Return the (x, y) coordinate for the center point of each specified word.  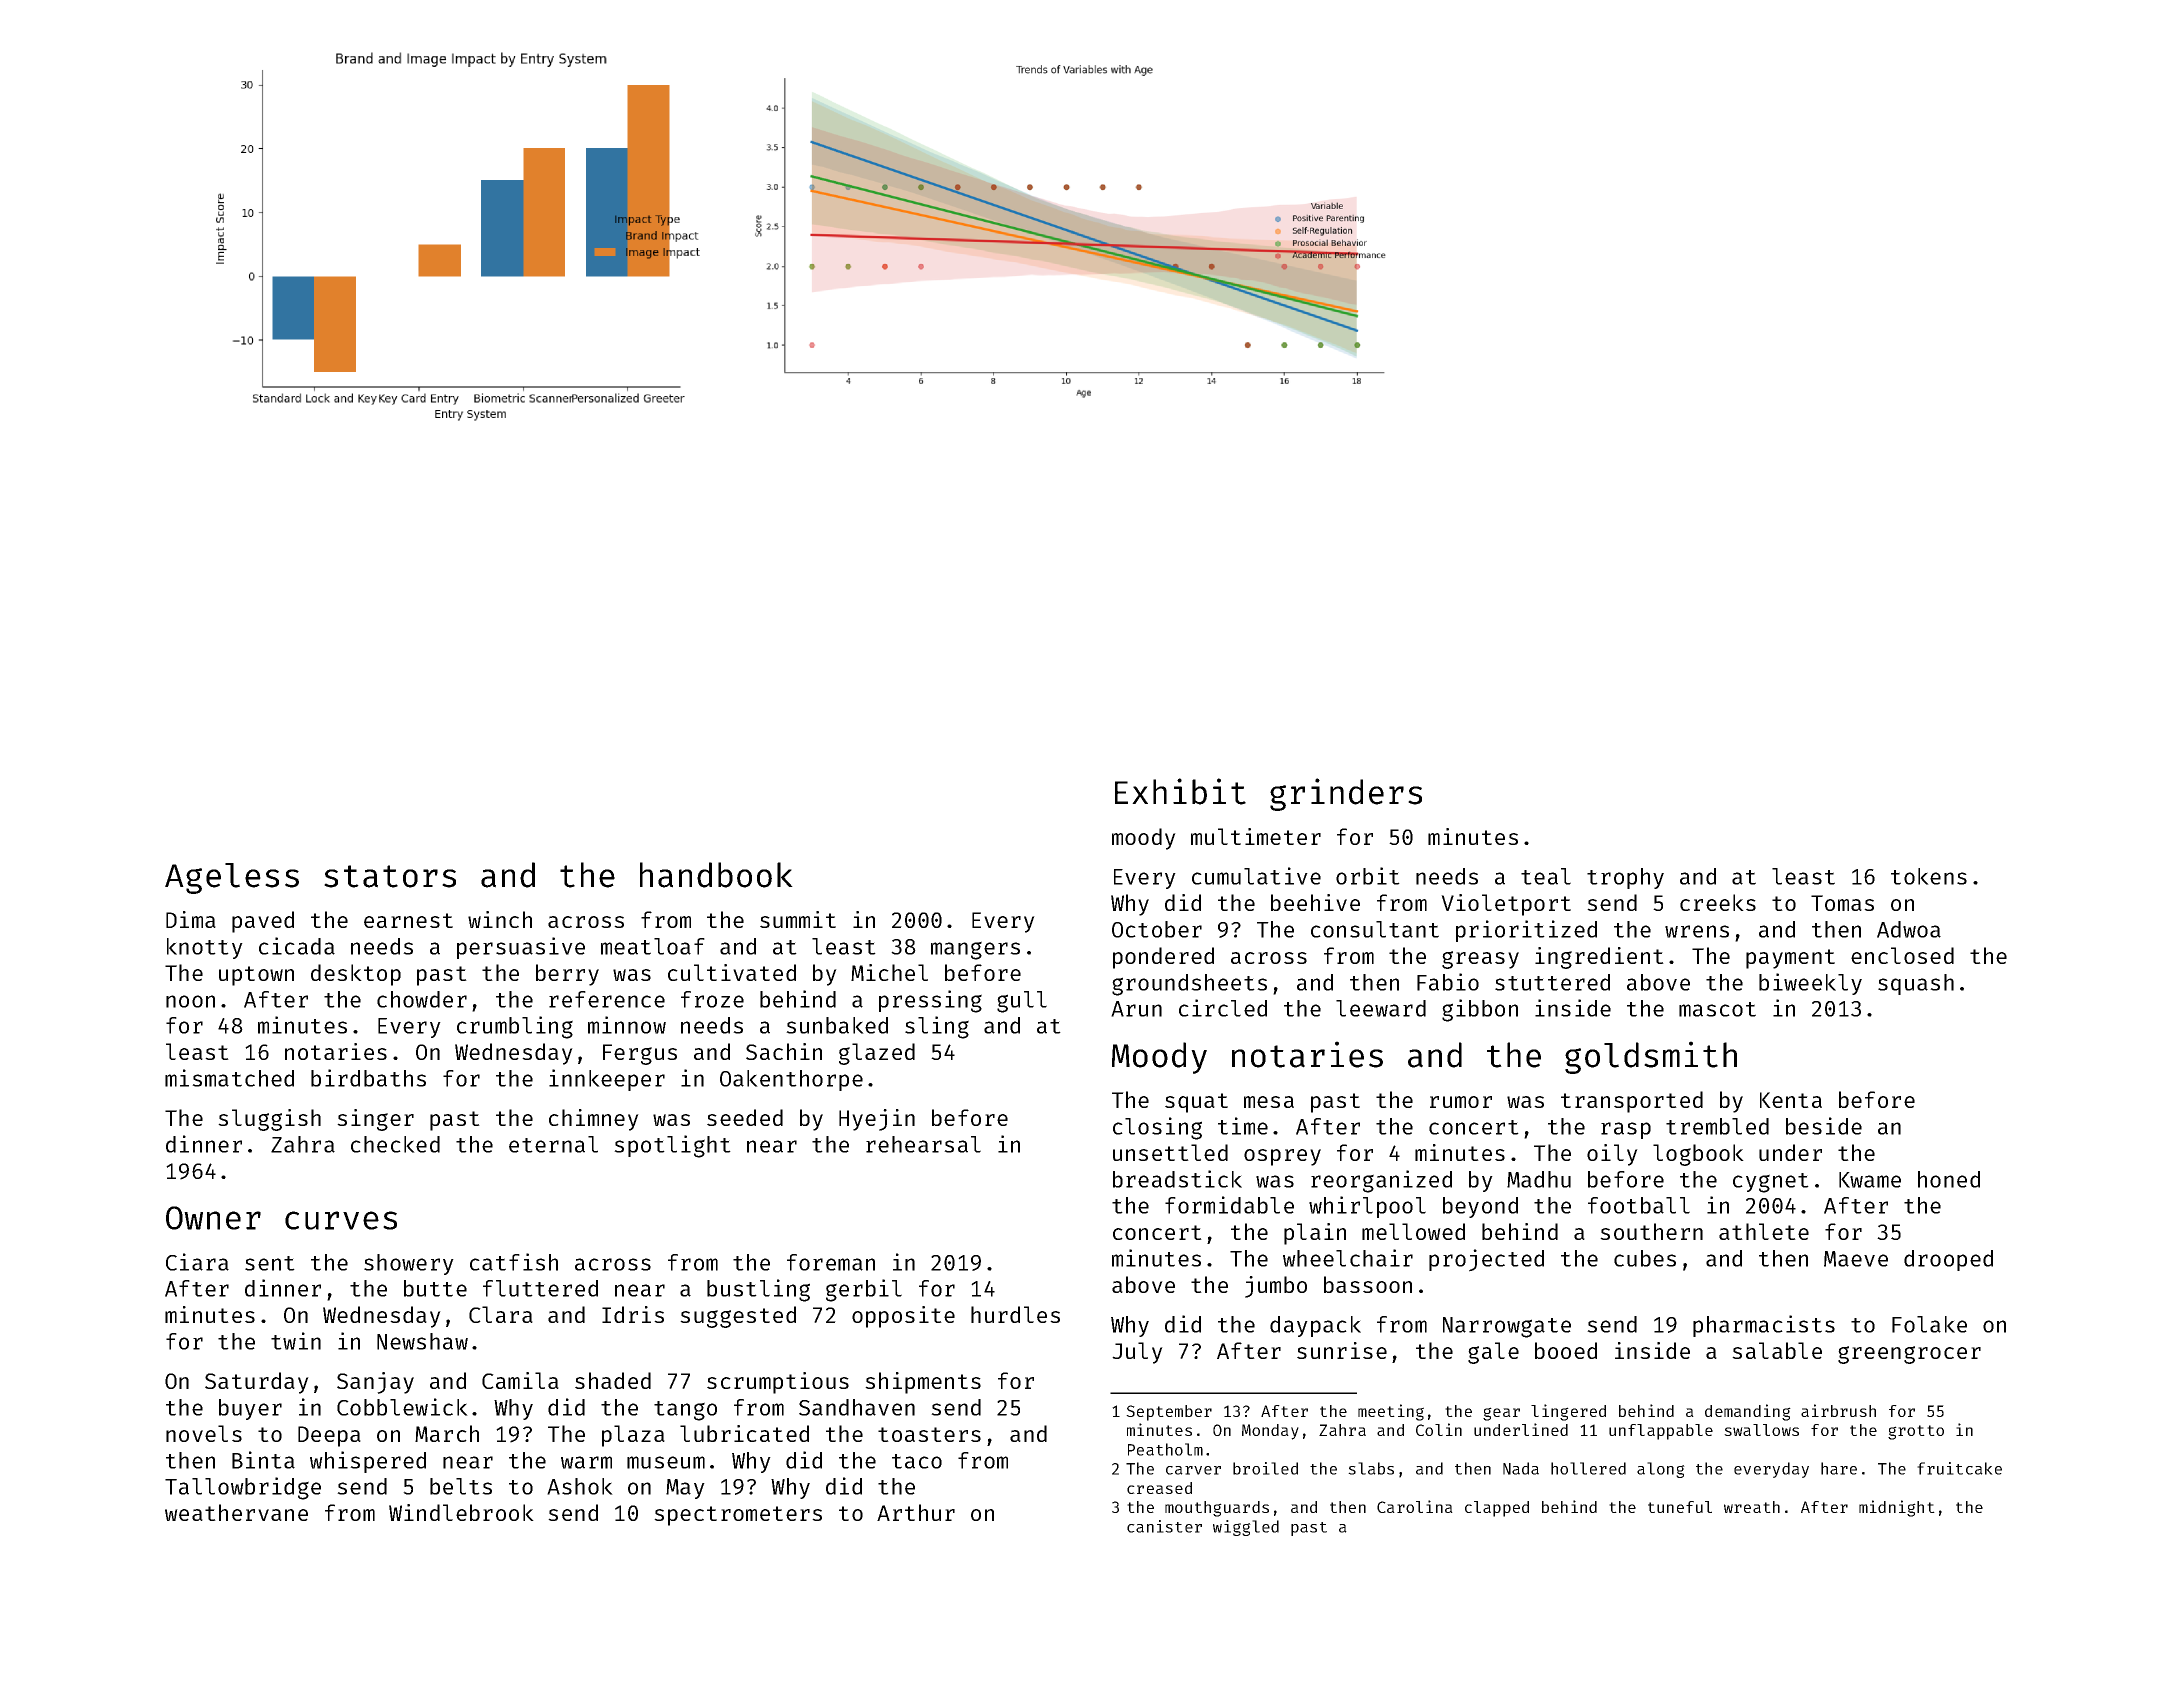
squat (1196, 1103)
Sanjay (375, 1383)
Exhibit (1180, 791)
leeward (1381, 1008)
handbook (716, 875)
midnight (1897, 1508)
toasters (929, 1434)
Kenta (1791, 1100)
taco (917, 1461)
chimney (594, 1120)
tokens (1929, 876)
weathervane (236, 1512)
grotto (1916, 1432)
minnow (627, 1025)
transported (1632, 1102)
